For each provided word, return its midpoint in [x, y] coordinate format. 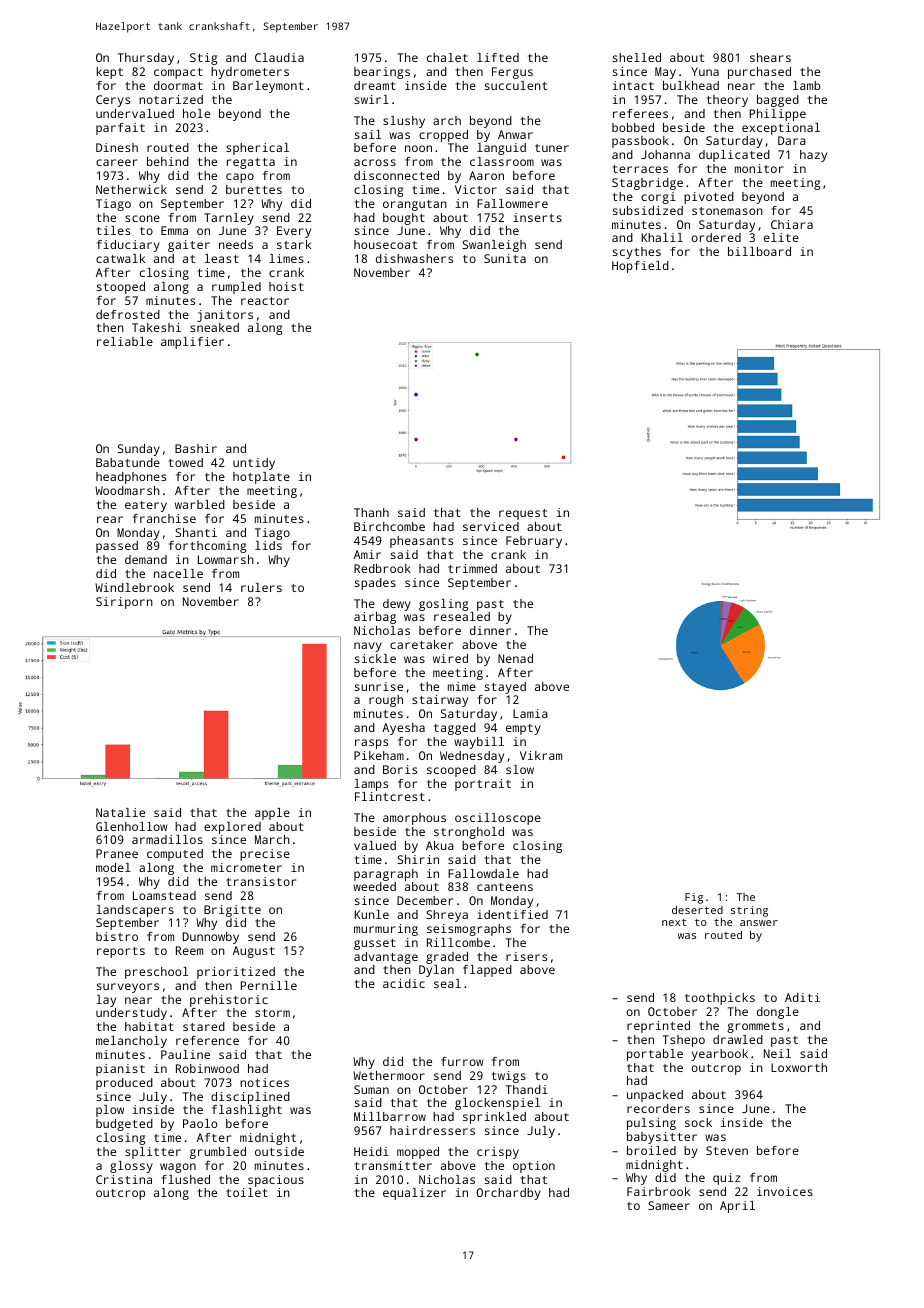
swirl [372, 99]
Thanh [371, 512]
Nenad [515, 658]
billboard [759, 251]
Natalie [120, 812]
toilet [247, 1192]
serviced [491, 526]
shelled [637, 57]
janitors [225, 316]
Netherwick [131, 189]
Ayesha [403, 729]
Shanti [196, 532]
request [523, 514]
